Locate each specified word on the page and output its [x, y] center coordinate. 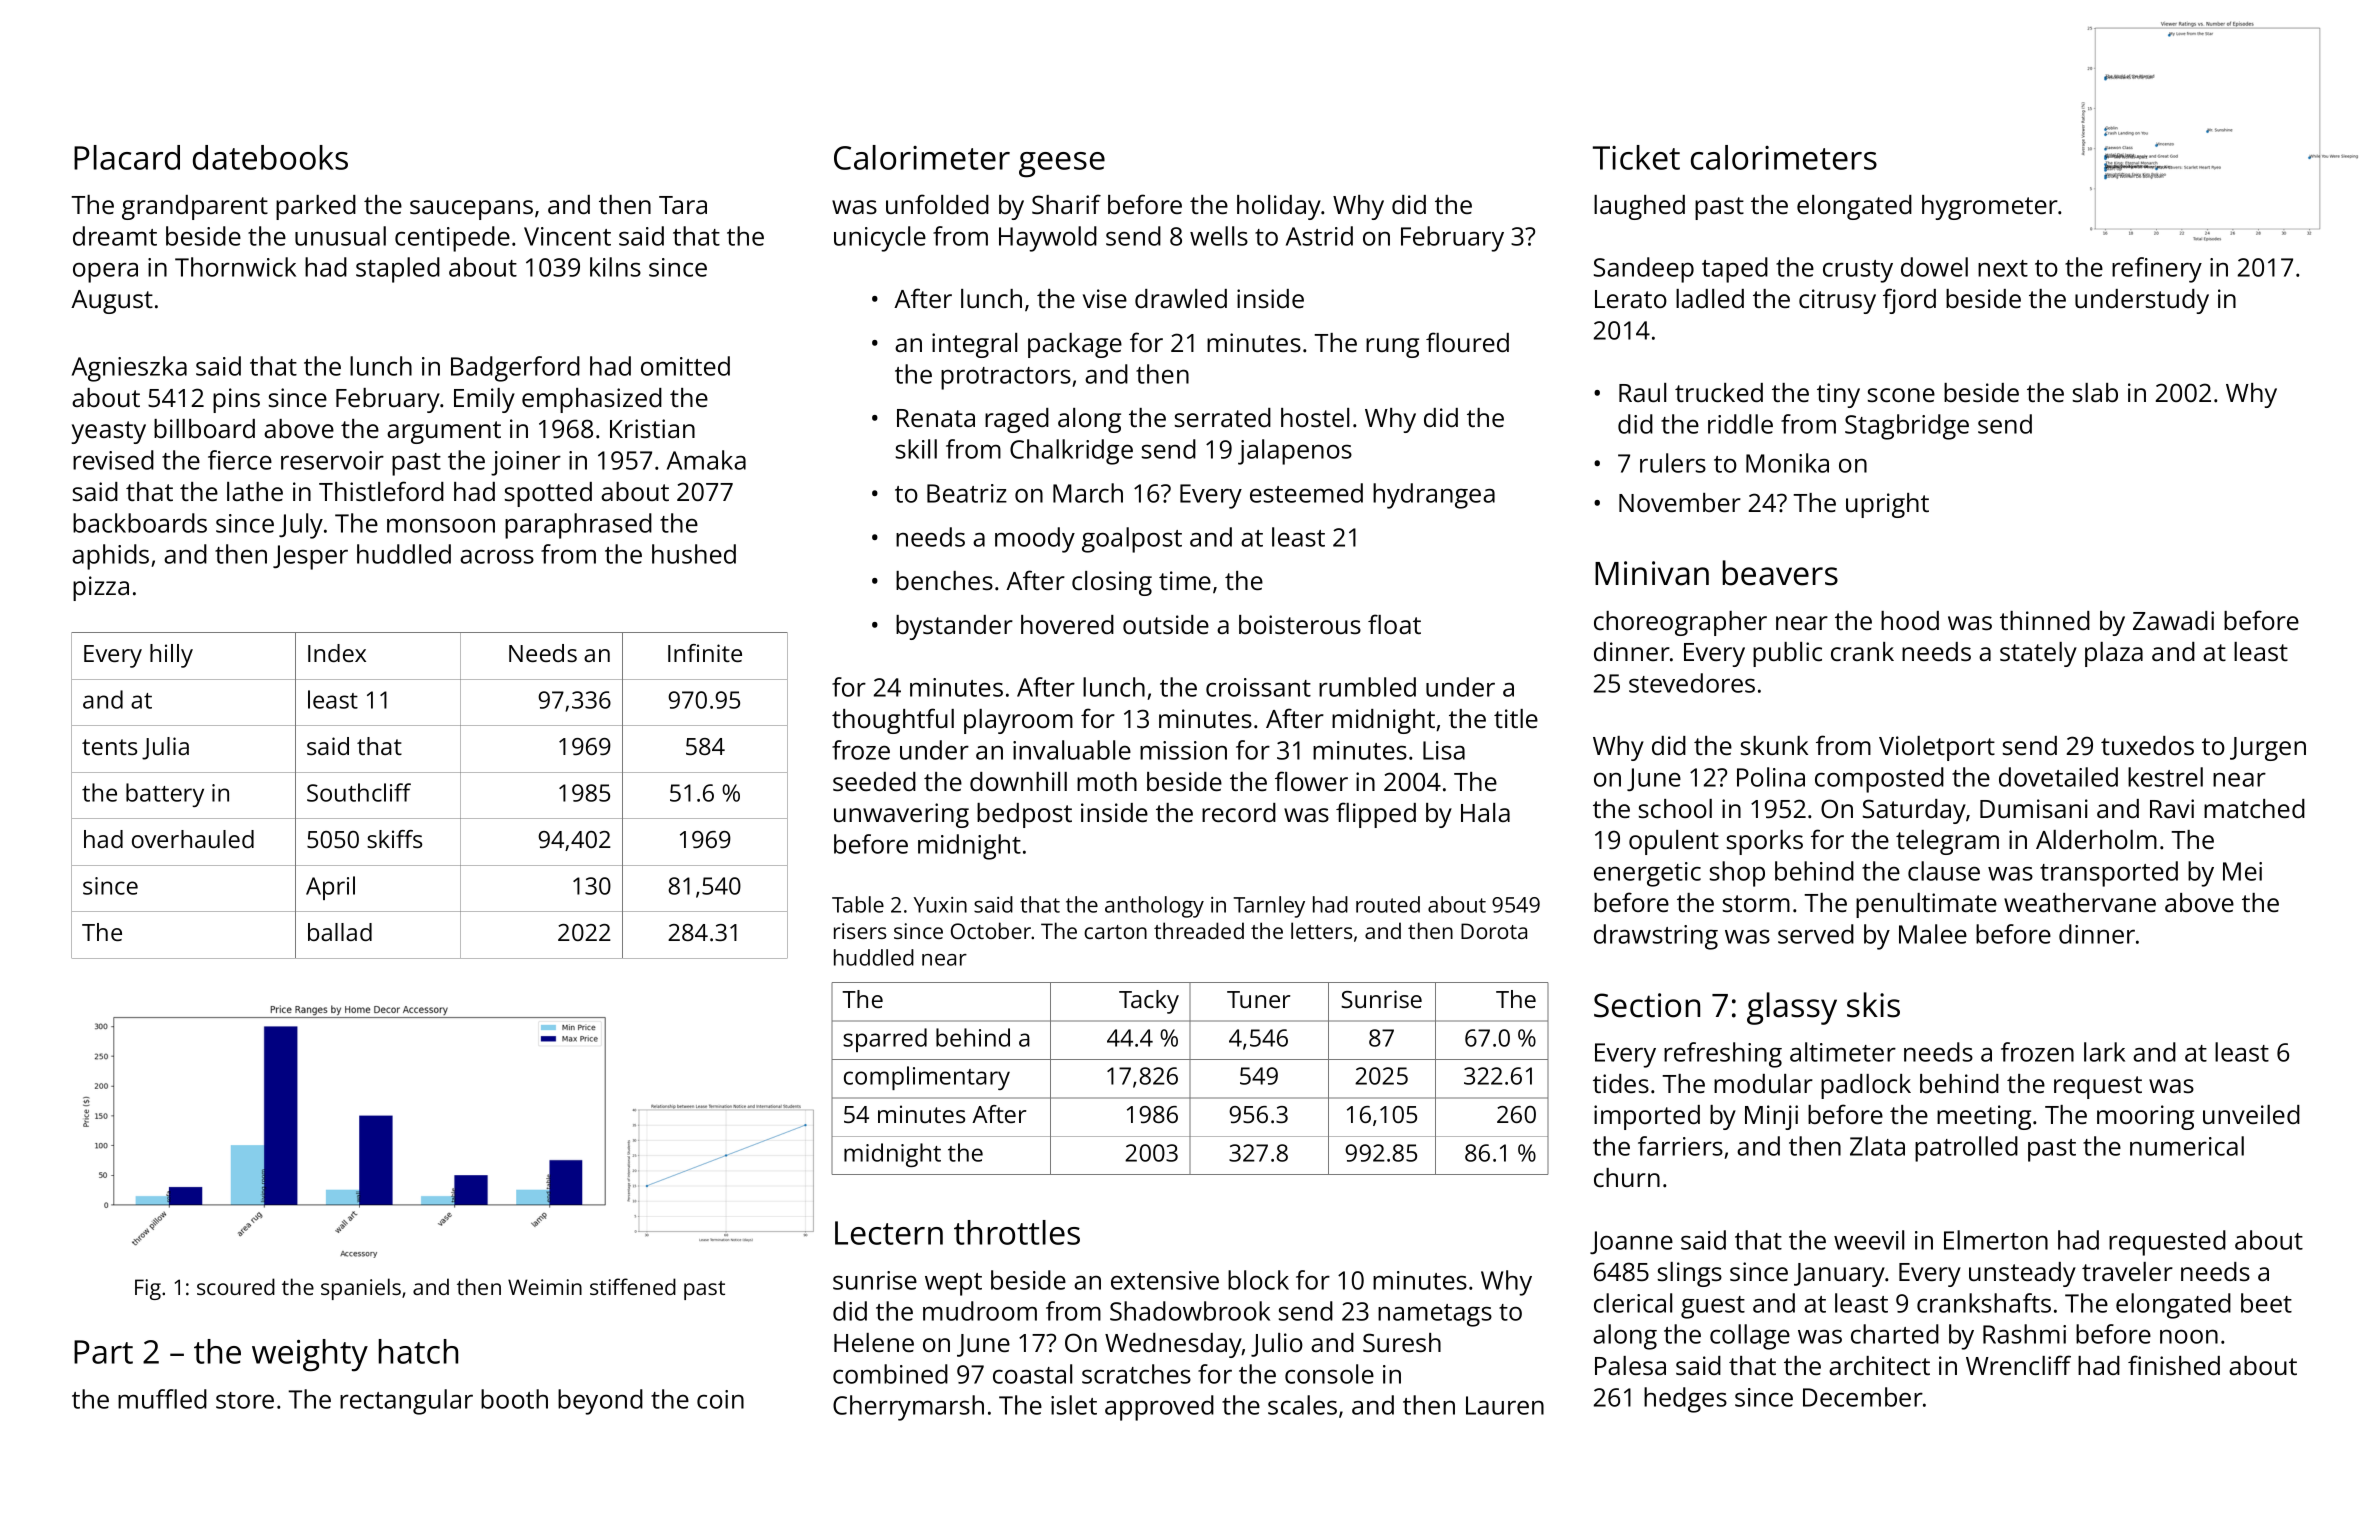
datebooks [270, 157]
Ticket [1636, 157]
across [497, 556]
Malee [1933, 934]
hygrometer [1990, 207]
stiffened [633, 1286]
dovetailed [2058, 777]
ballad [340, 932]
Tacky [1149, 1002]
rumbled [1367, 687]
